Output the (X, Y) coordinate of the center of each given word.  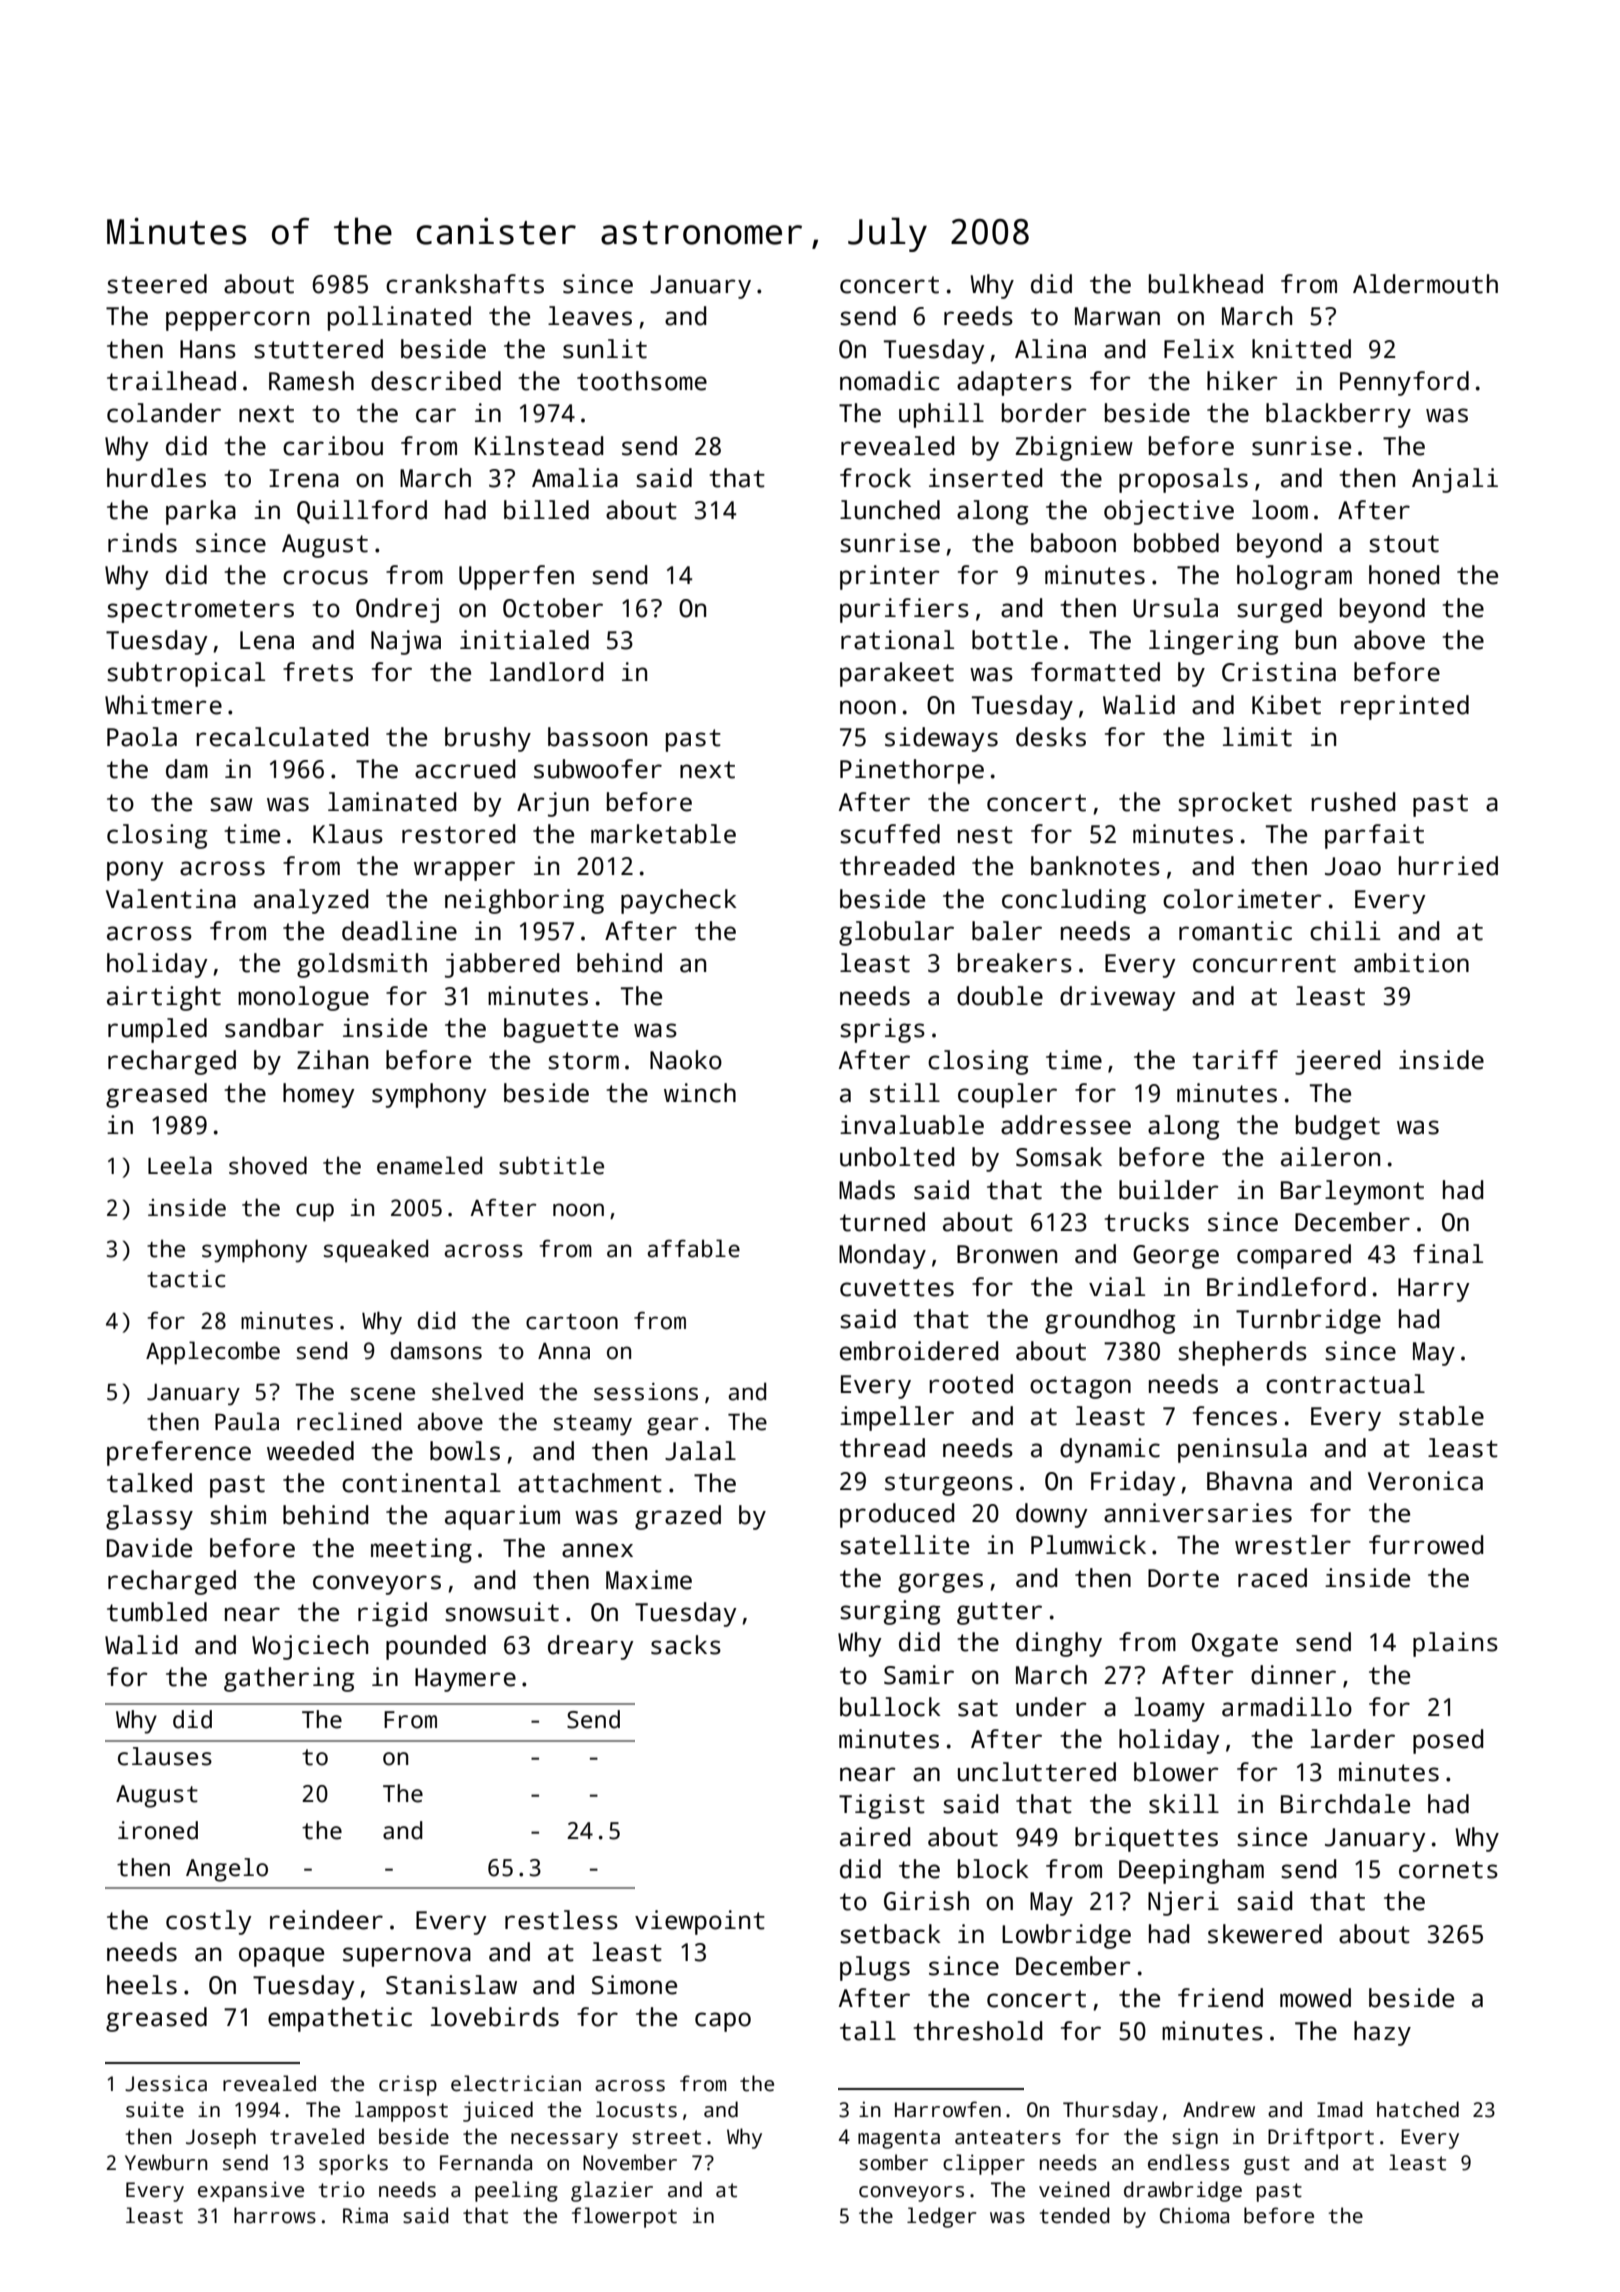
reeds (978, 316)
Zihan (332, 1060)
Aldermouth (1425, 284)
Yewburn (166, 2162)
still (905, 1093)
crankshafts (465, 284)
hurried (1448, 866)
